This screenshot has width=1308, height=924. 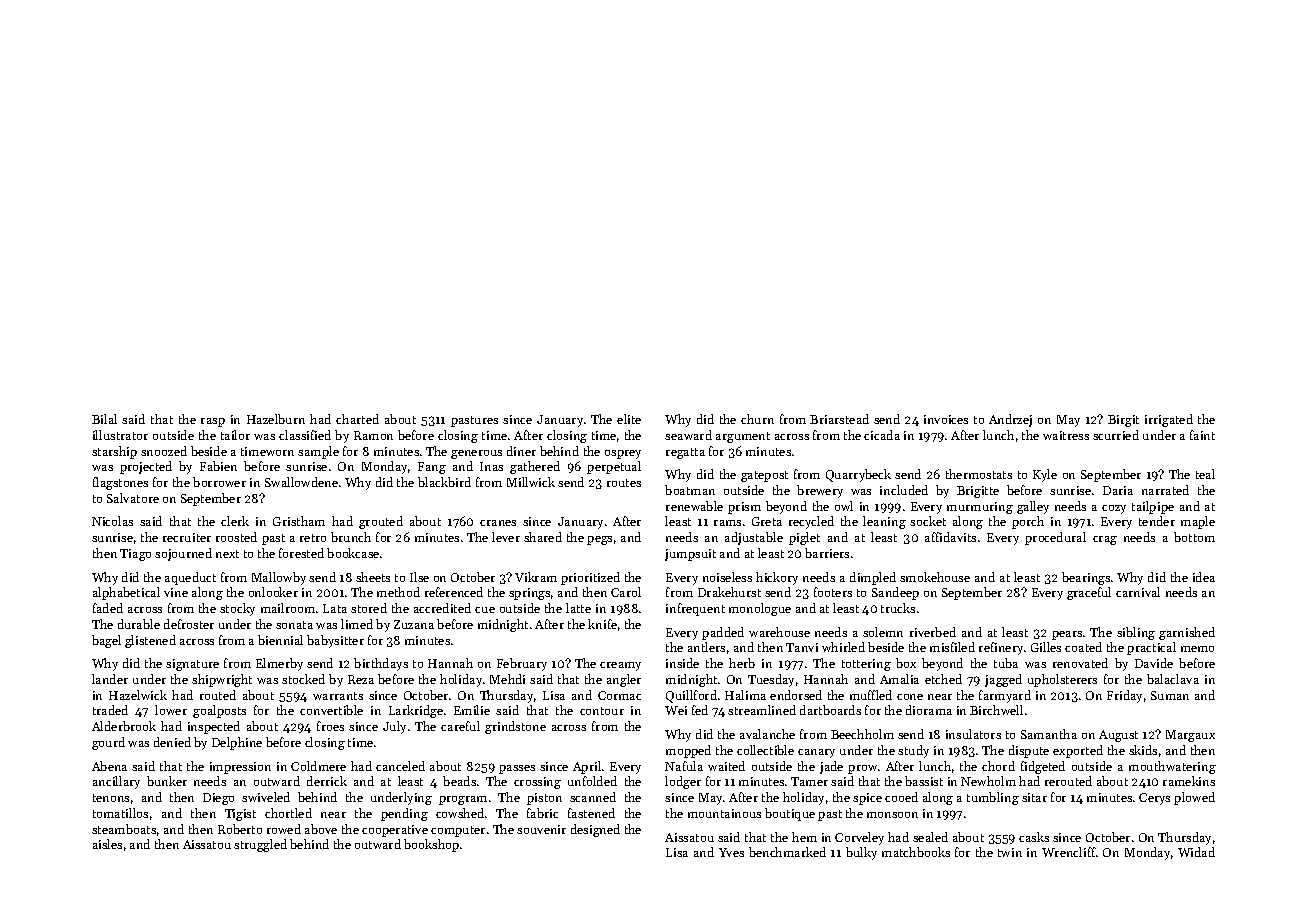 What do you see at coordinates (541, 829) in the screenshot?
I see `souvenir` at bounding box center [541, 829].
